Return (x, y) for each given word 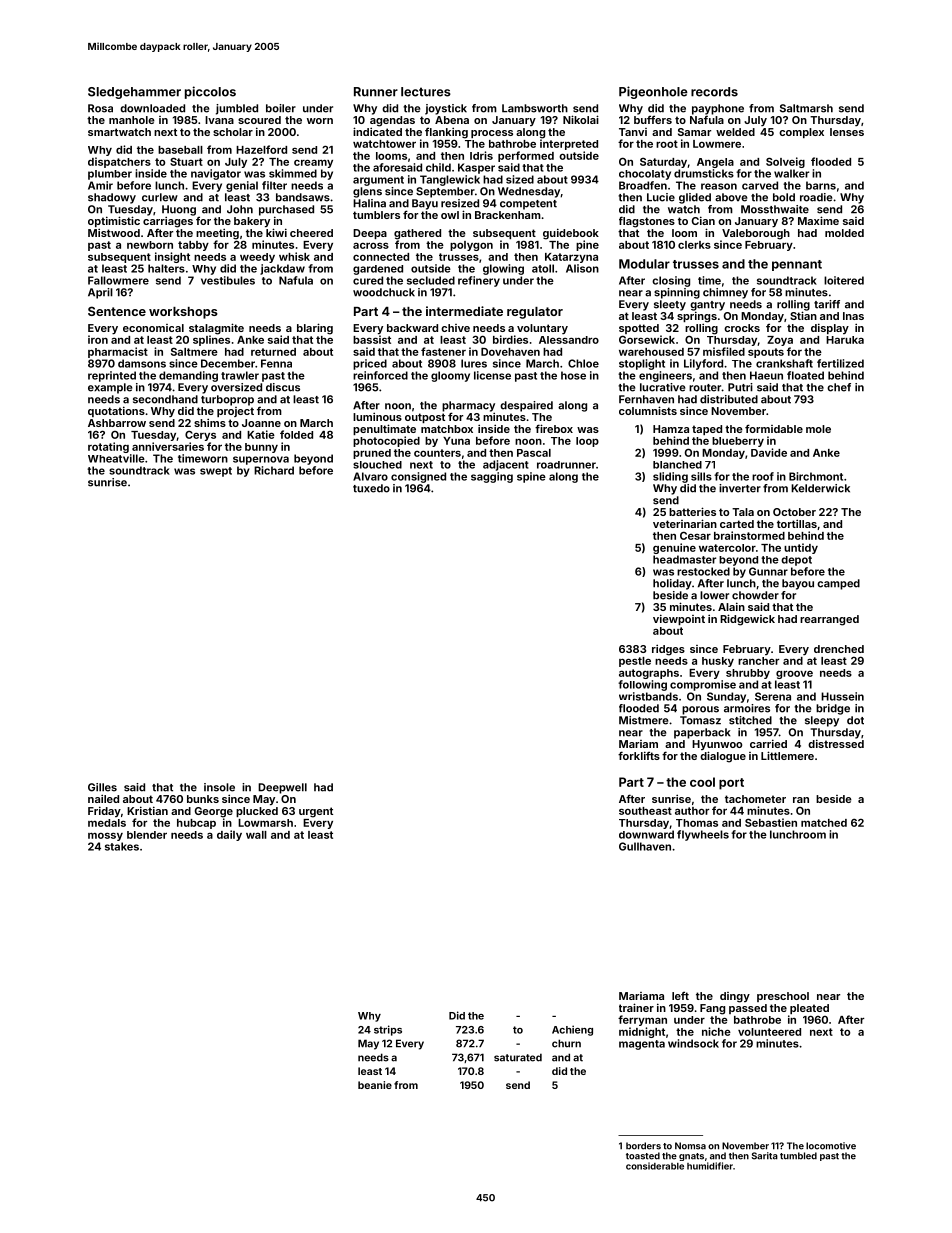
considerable (655, 1166)
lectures (426, 92)
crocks (742, 328)
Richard (274, 470)
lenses (847, 132)
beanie (375, 1085)
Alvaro (370, 476)
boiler (281, 108)
